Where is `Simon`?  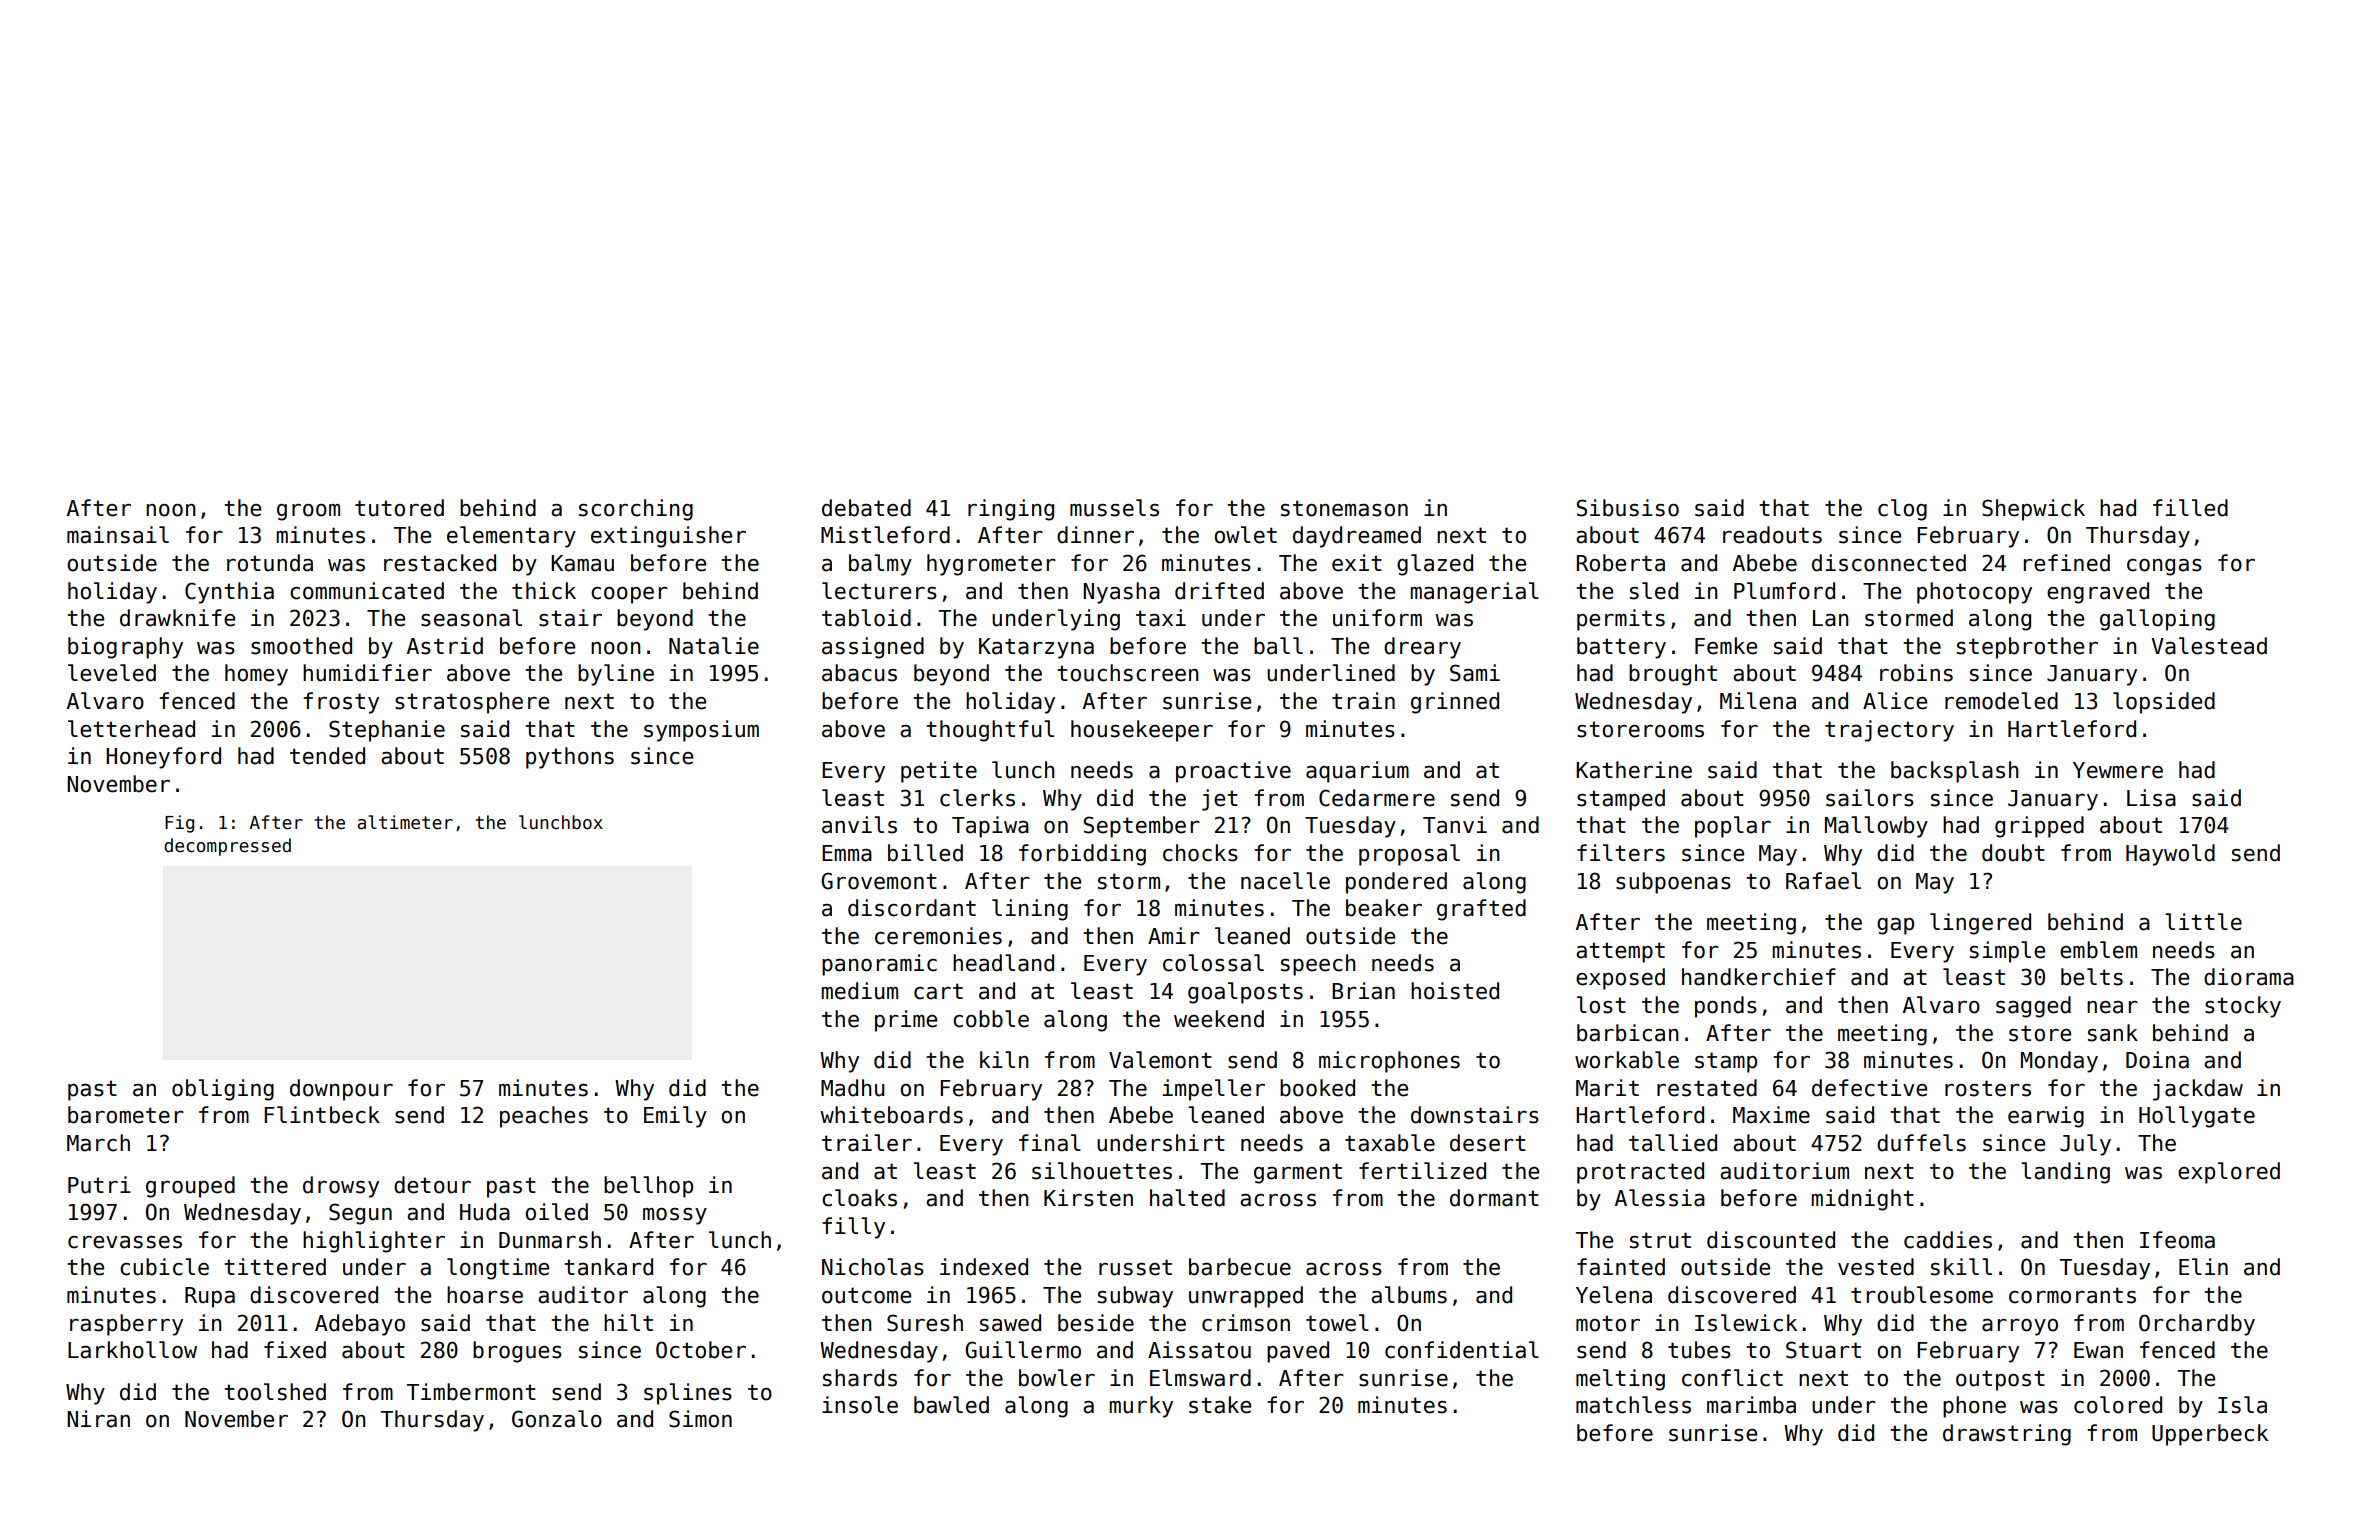
Simon is located at coordinates (700, 1419).
